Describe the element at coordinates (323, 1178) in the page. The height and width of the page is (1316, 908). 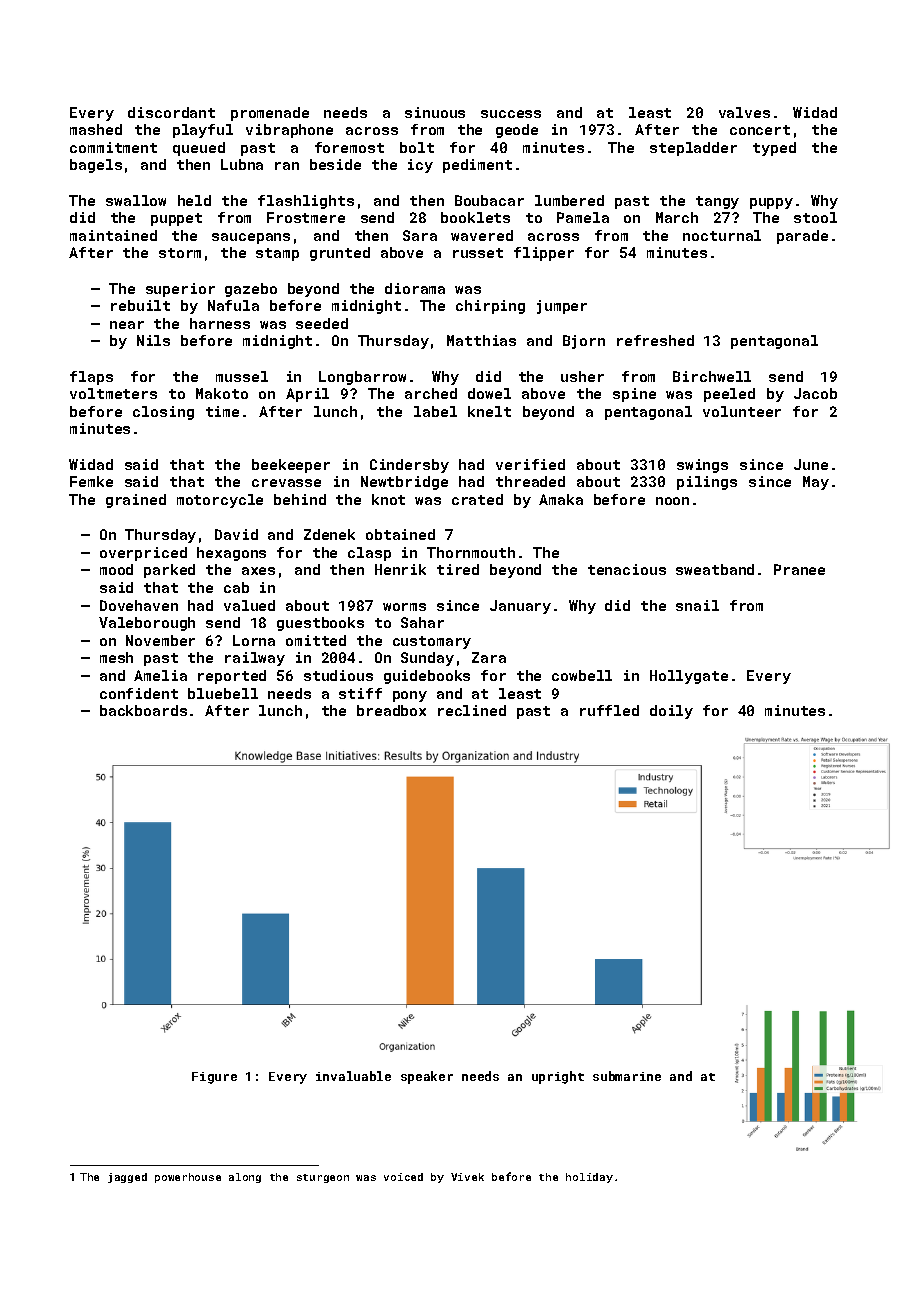
I see `sturgeon` at that location.
